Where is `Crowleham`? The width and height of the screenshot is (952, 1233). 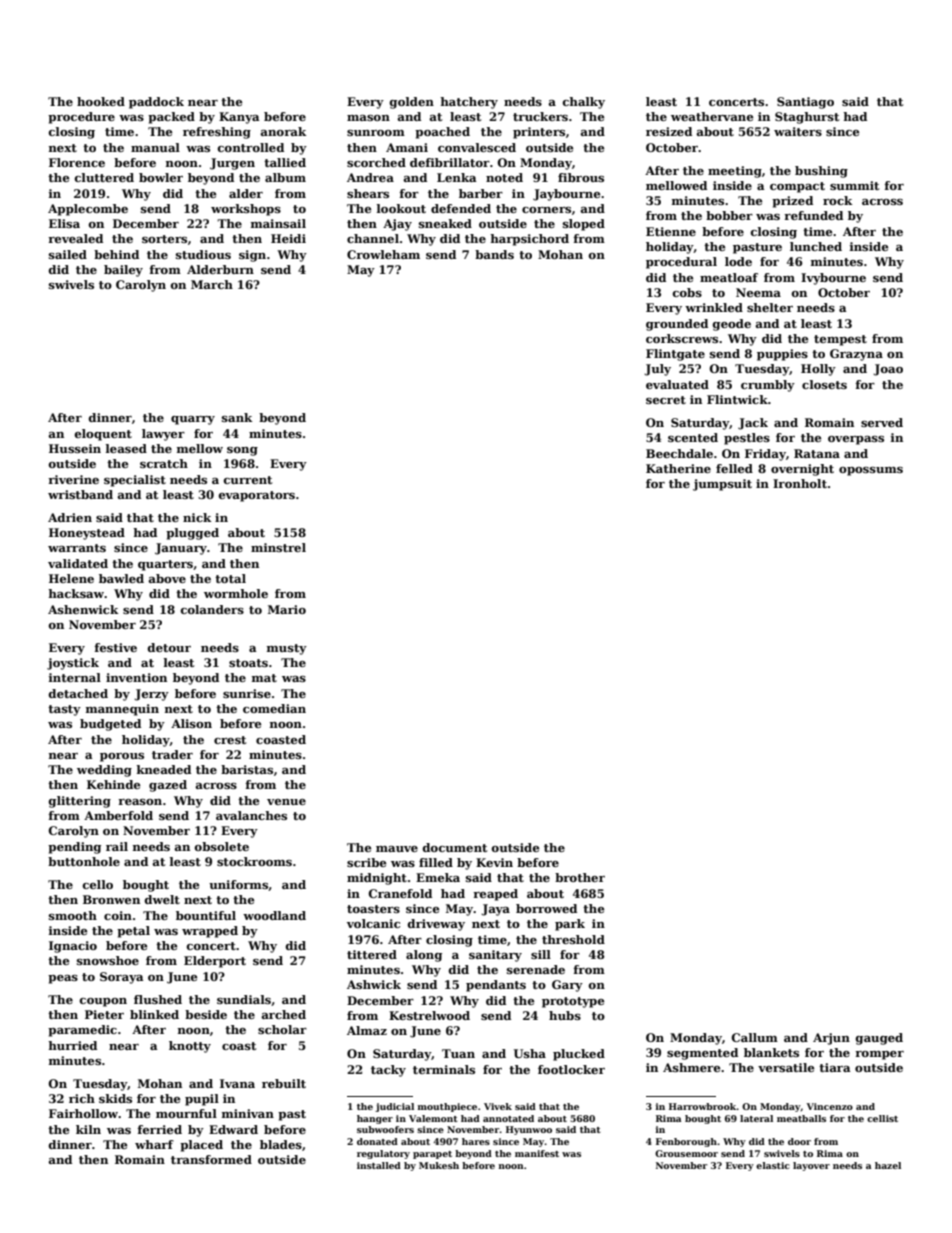
Crowleham is located at coordinates (383, 254).
